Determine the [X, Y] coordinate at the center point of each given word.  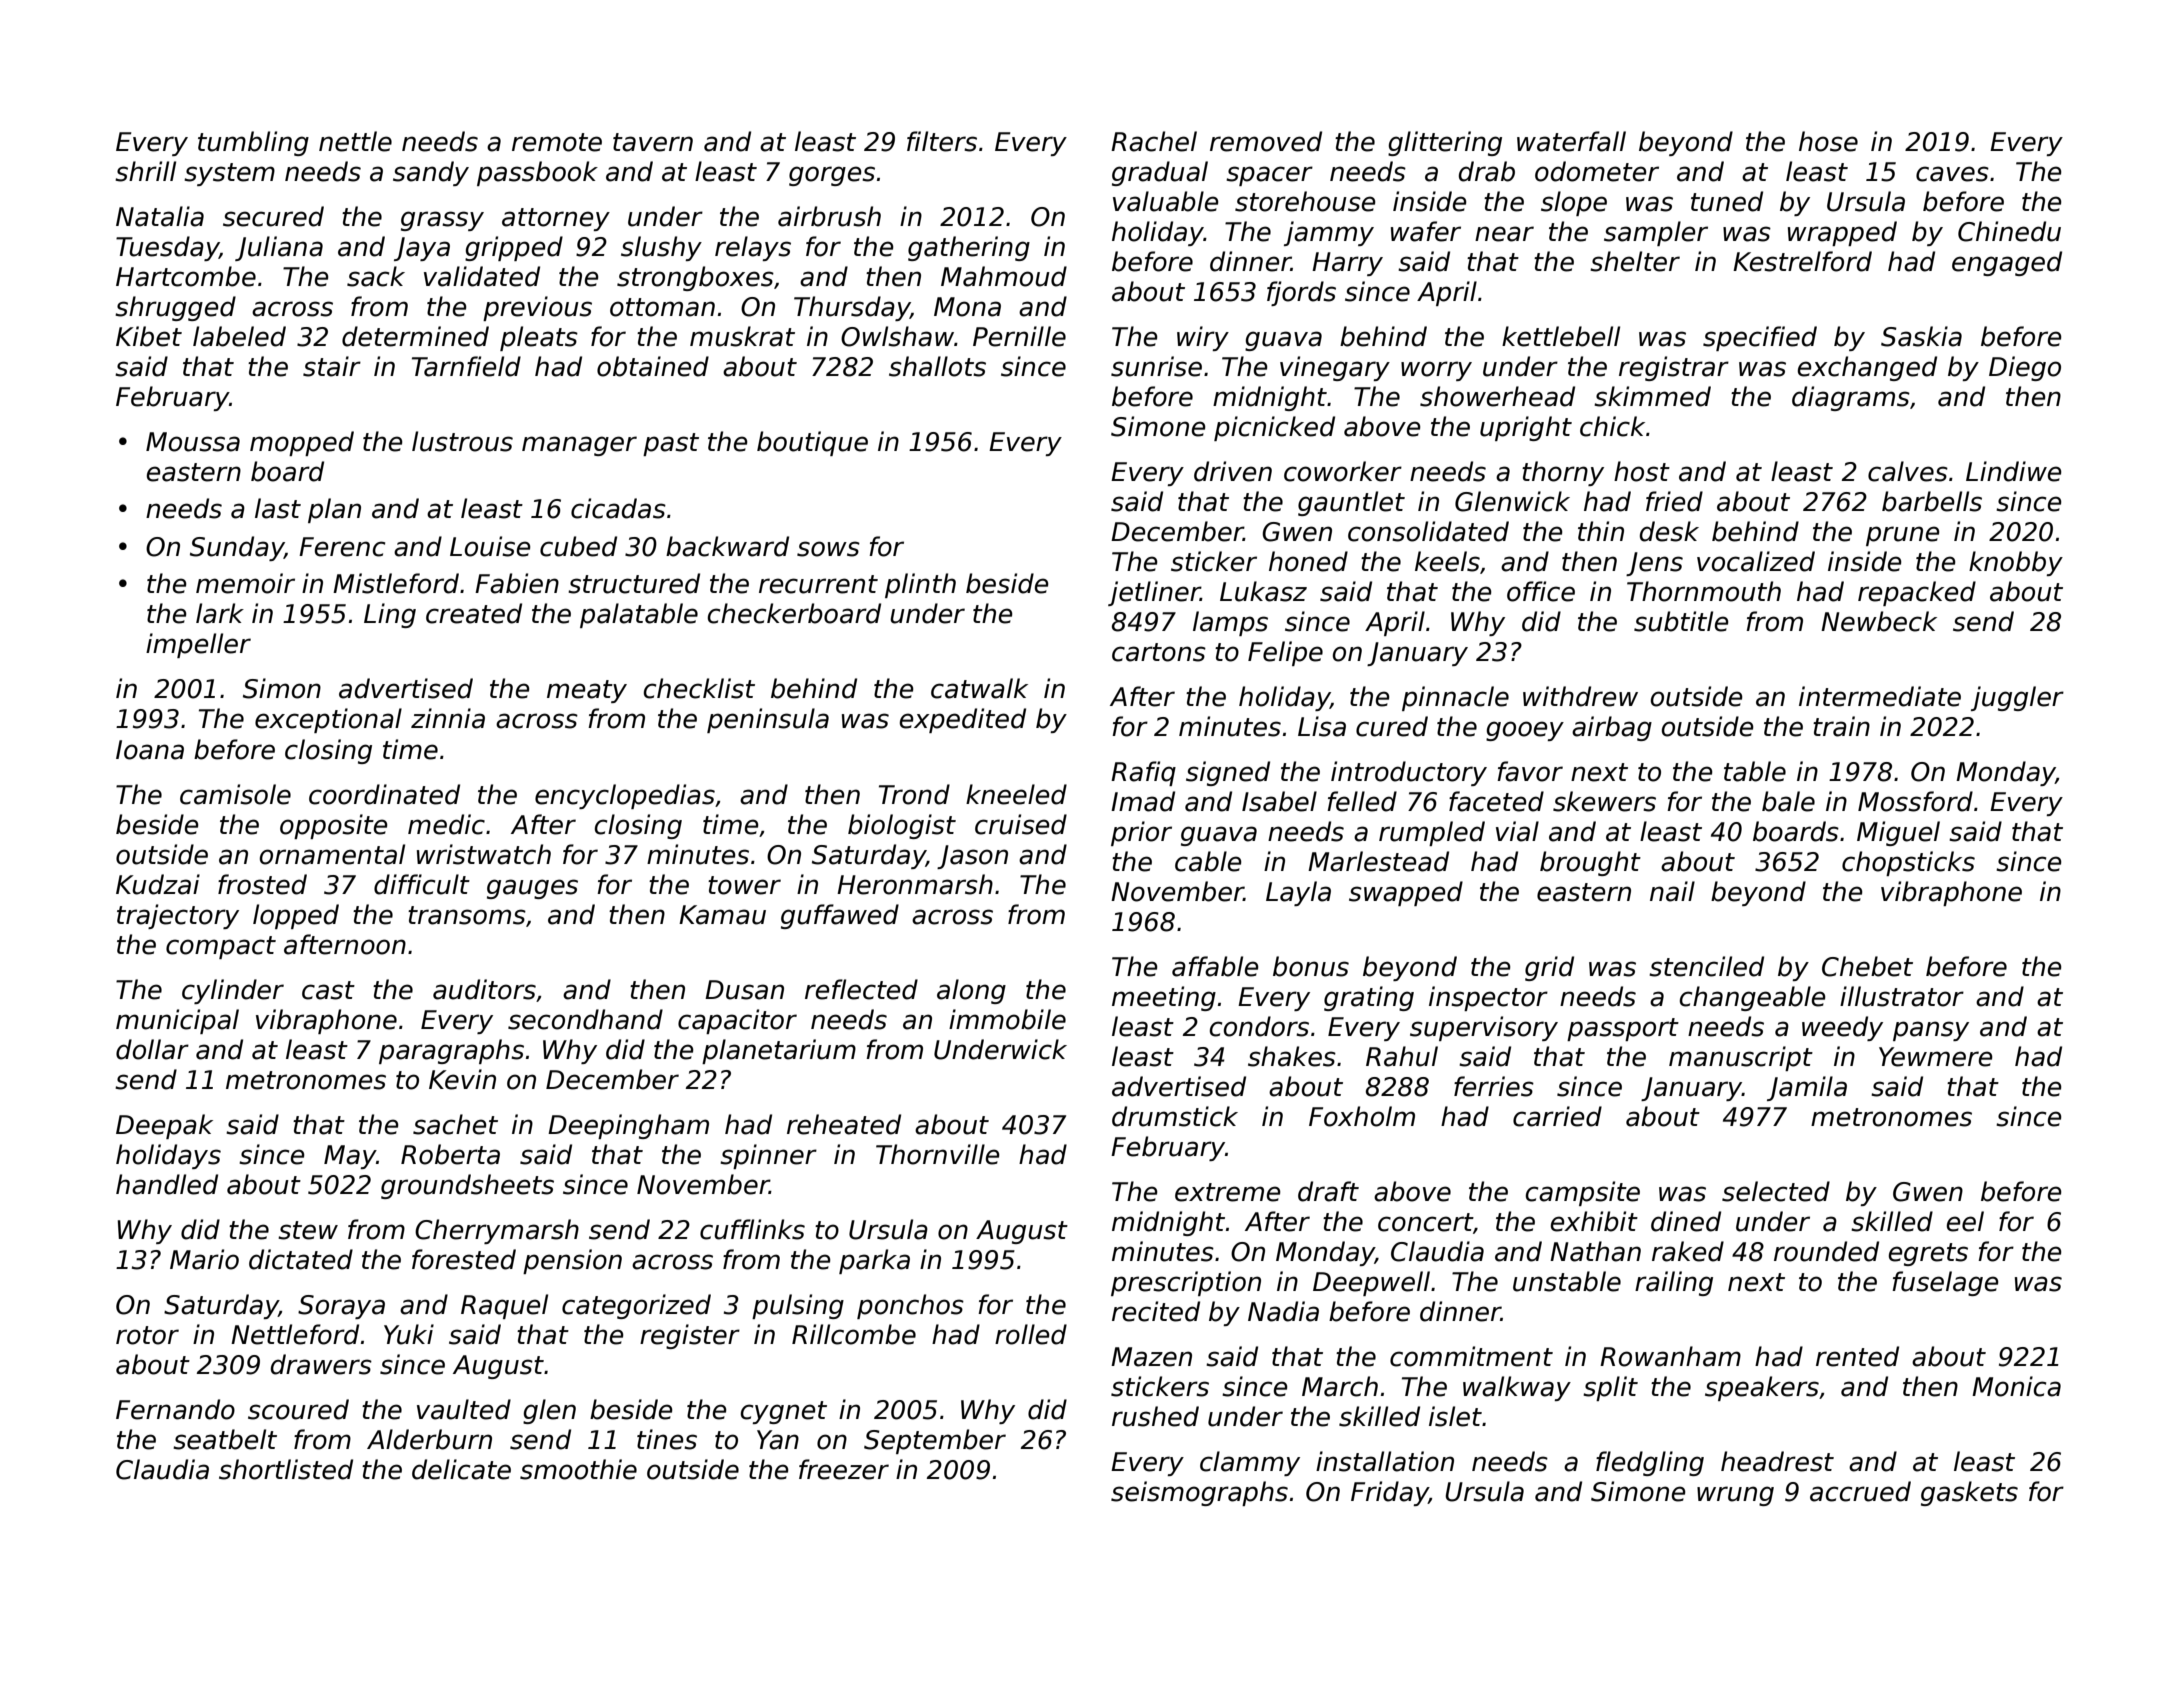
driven [1233, 471]
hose [1828, 141]
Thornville [938, 1154]
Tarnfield [466, 366]
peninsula [768, 720]
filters [942, 141]
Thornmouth [1704, 591]
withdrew [1580, 696]
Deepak [164, 1126]
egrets [1928, 1254]
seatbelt [225, 1439]
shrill [145, 171]
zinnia [448, 718]
